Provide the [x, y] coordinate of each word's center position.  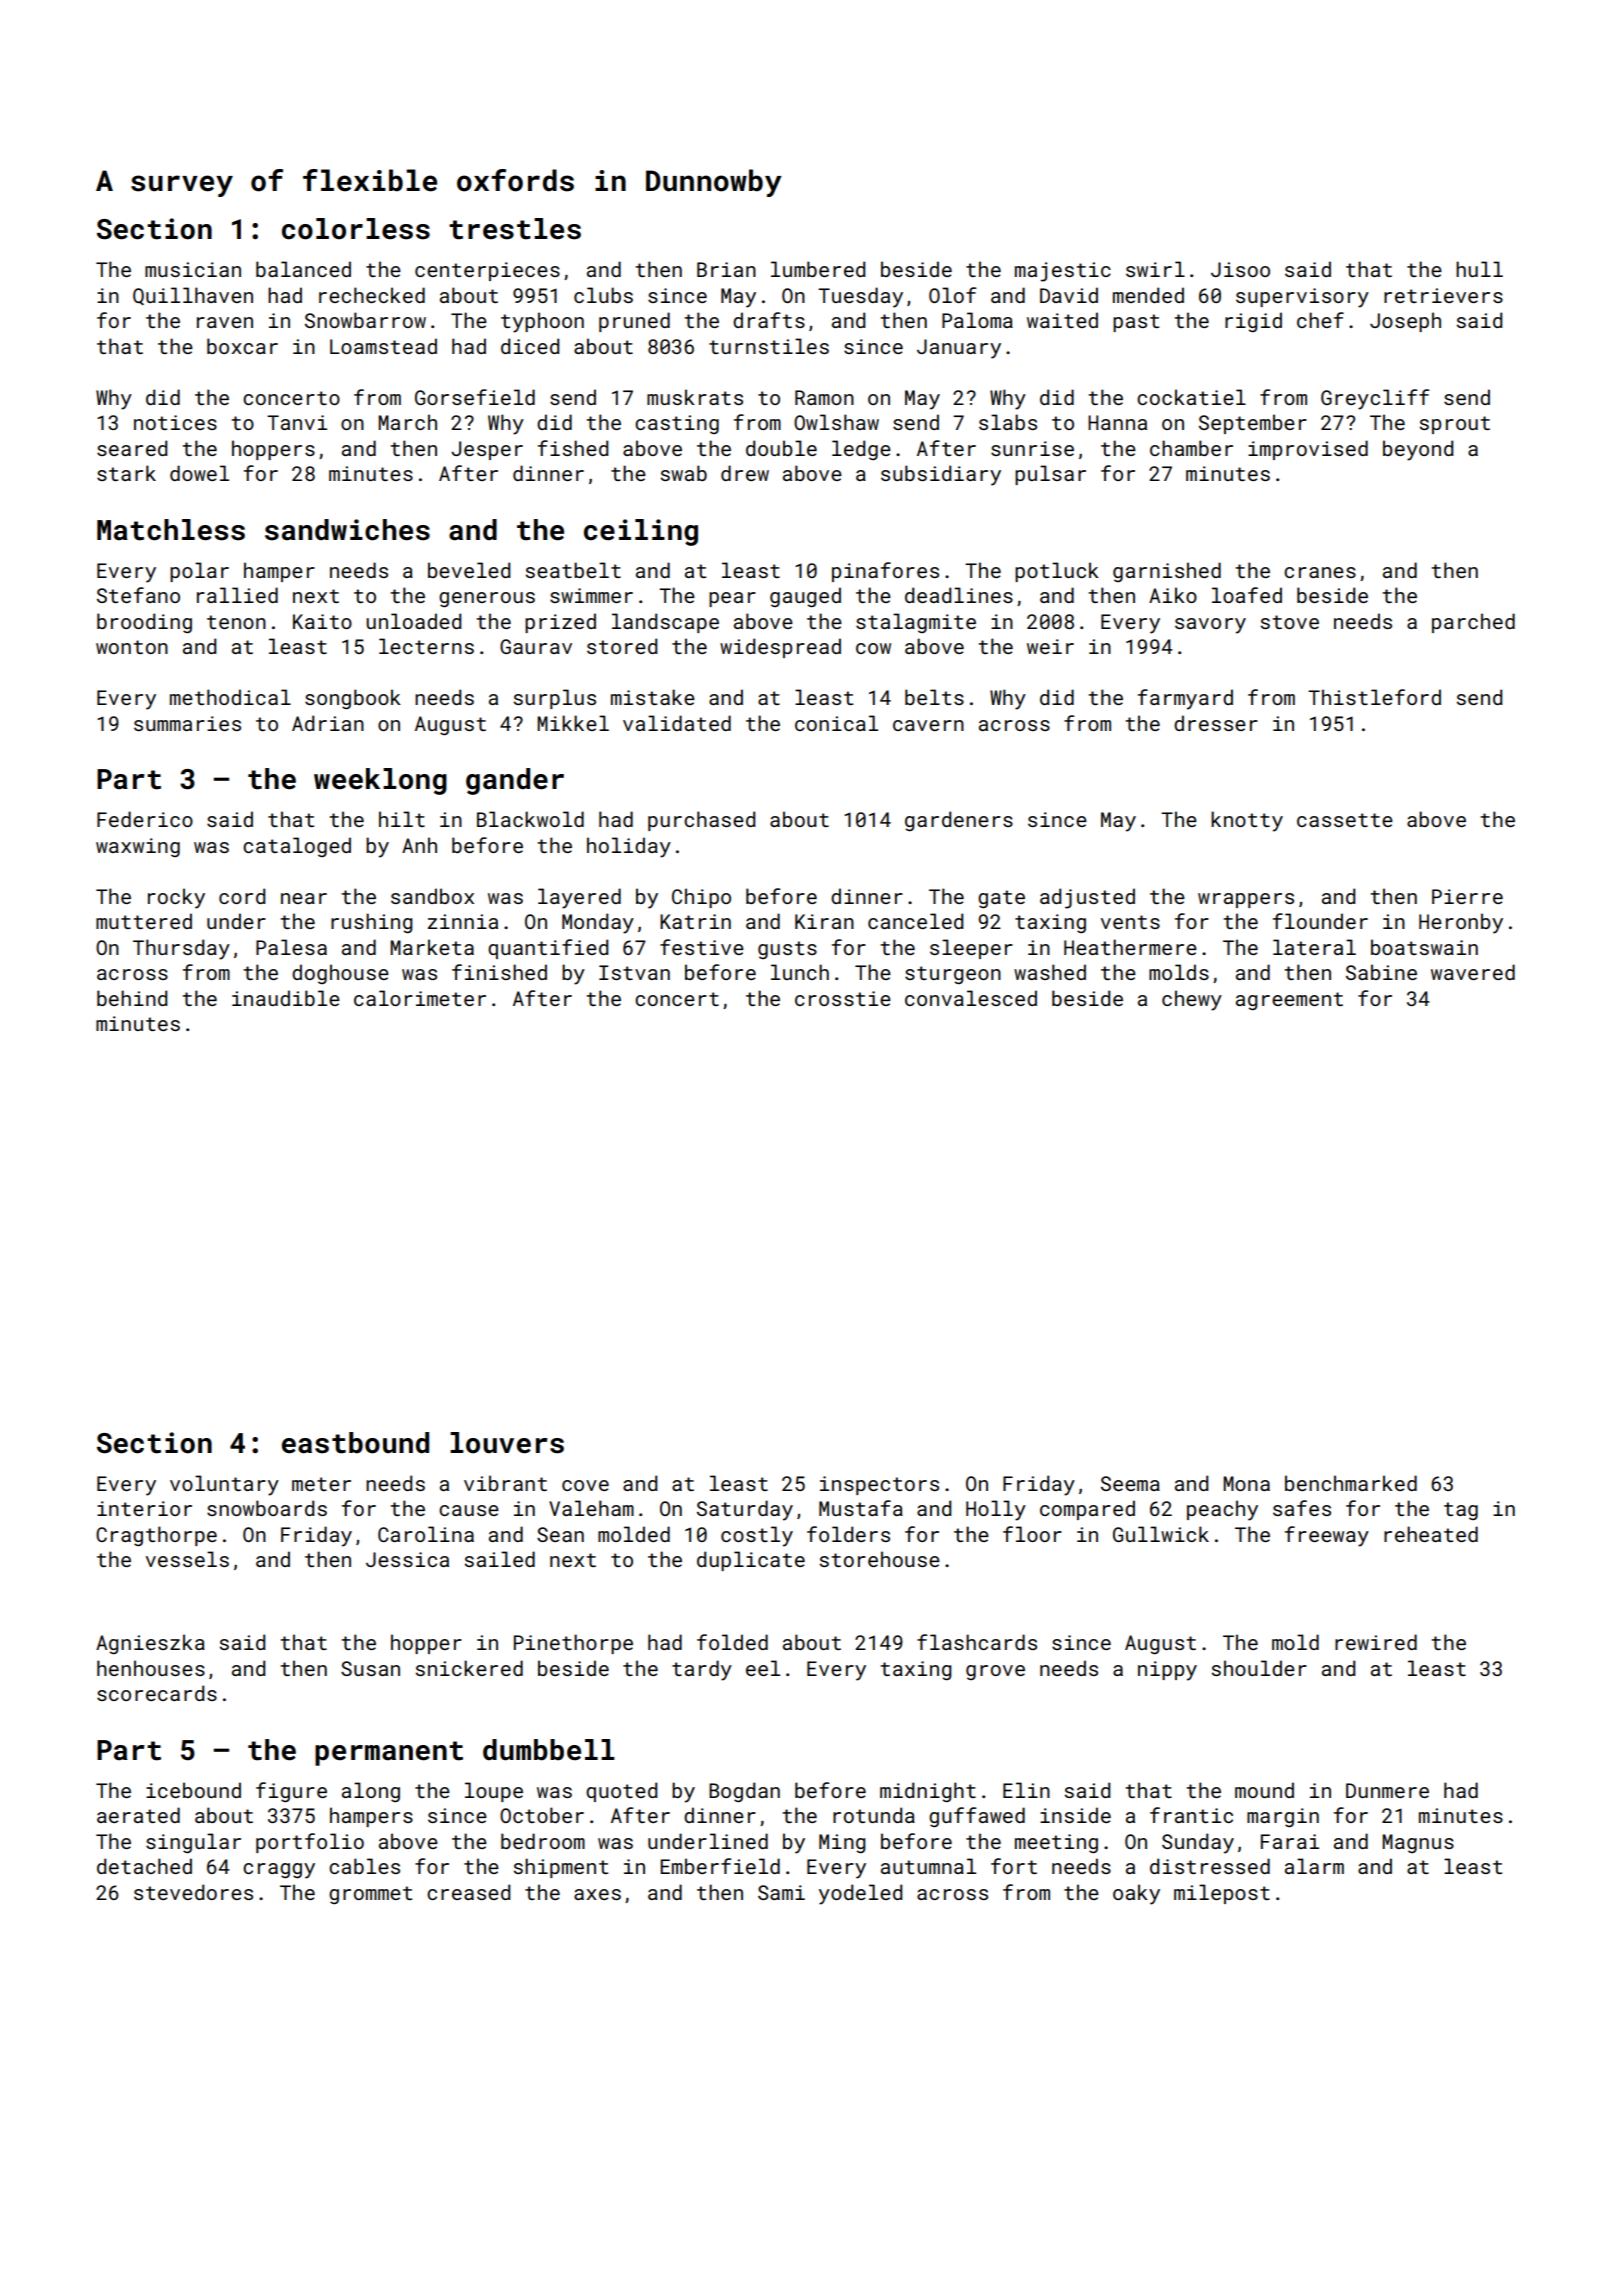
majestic [1063, 272]
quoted [621, 1792]
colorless [356, 229]
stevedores [193, 1892]
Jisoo [1240, 269]
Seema [1130, 1483]
